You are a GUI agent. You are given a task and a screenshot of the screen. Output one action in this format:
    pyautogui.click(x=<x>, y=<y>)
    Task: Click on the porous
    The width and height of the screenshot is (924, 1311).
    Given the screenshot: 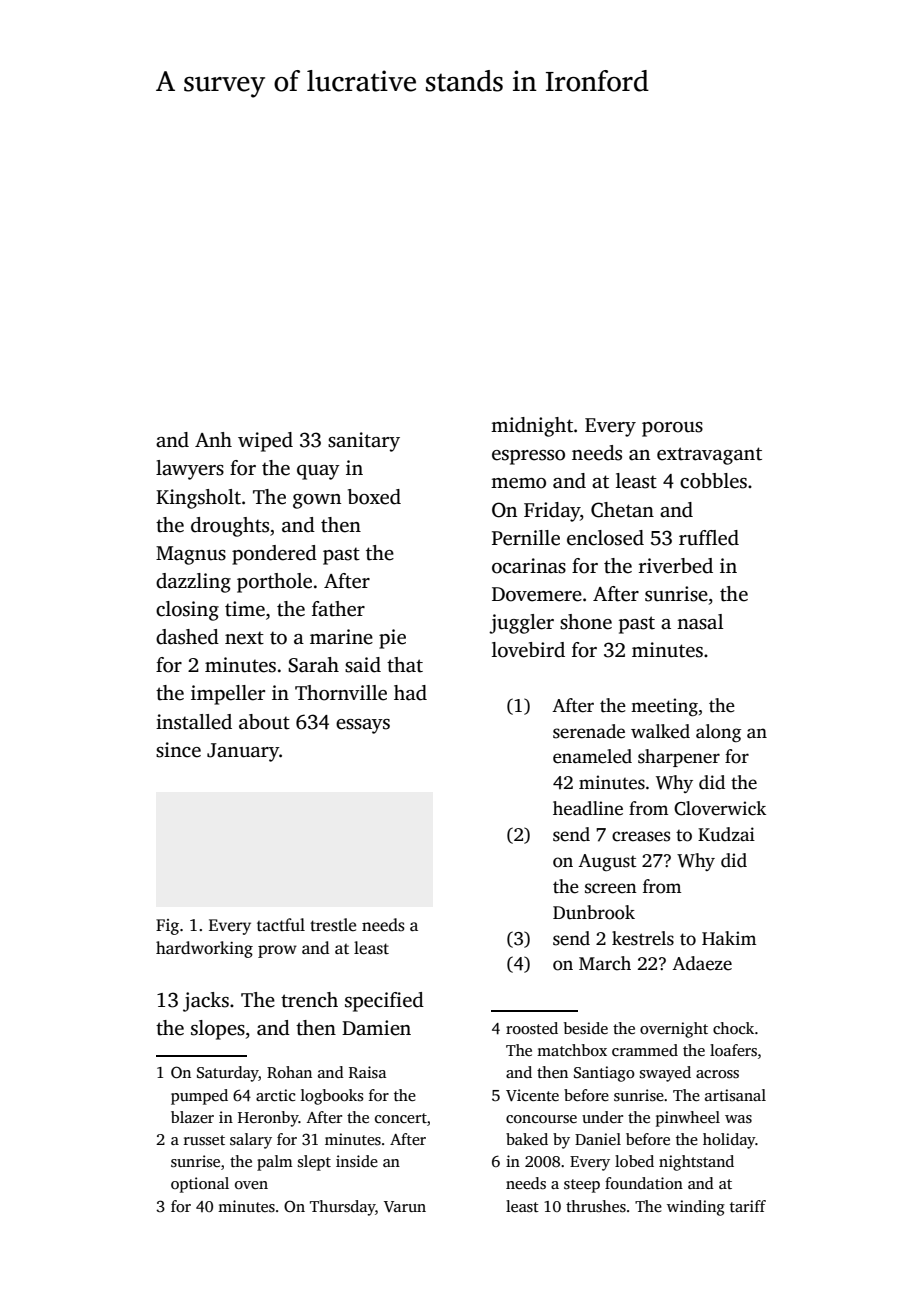 What is the action you would take?
    pyautogui.click(x=672, y=429)
